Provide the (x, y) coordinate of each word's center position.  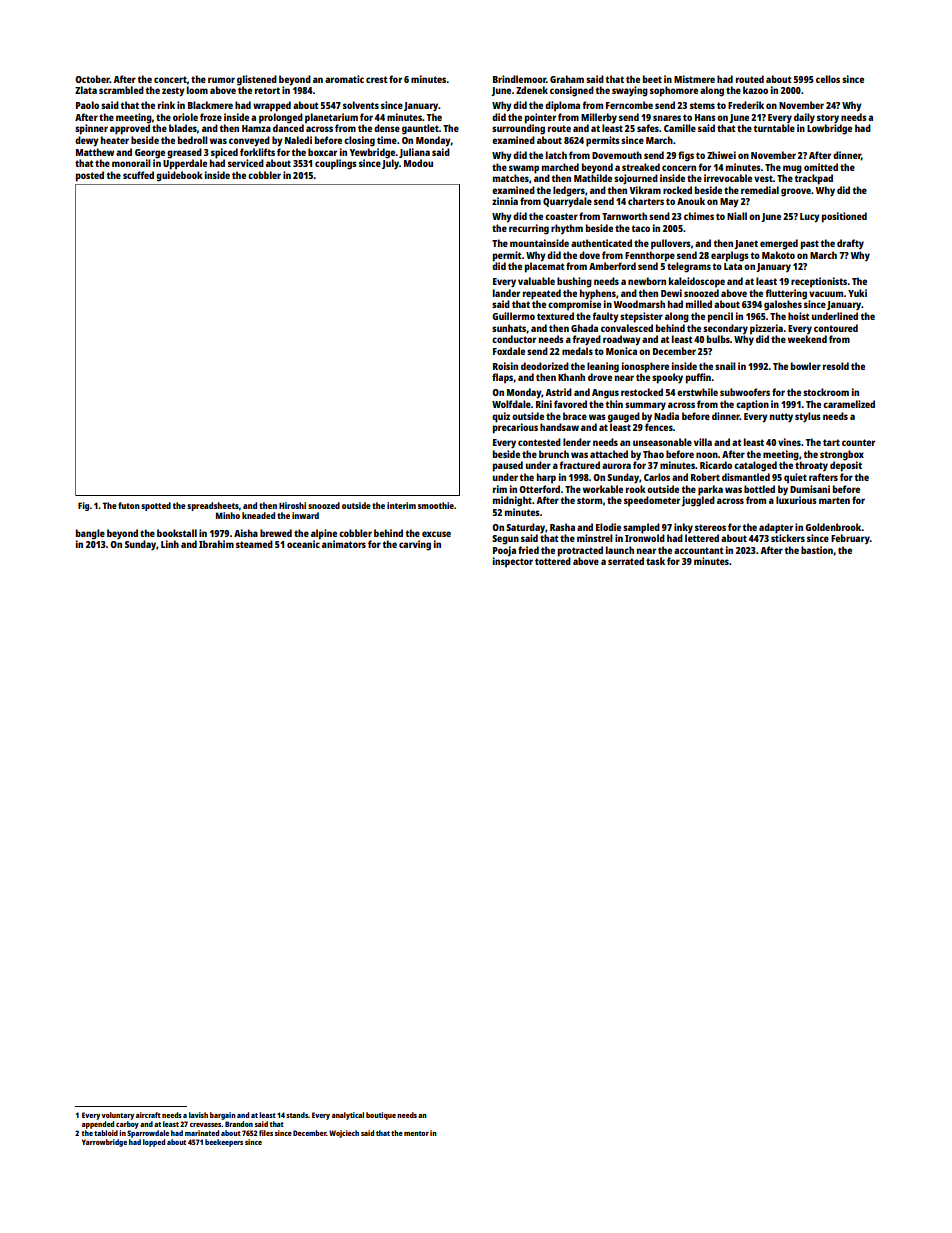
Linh (170, 544)
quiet (795, 478)
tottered (553, 561)
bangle (90, 534)
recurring (529, 229)
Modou (418, 163)
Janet (746, 244)
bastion (817, 550)
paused (508, 466)
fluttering (786, 294)
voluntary (118, 1116)
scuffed (138, 175)
